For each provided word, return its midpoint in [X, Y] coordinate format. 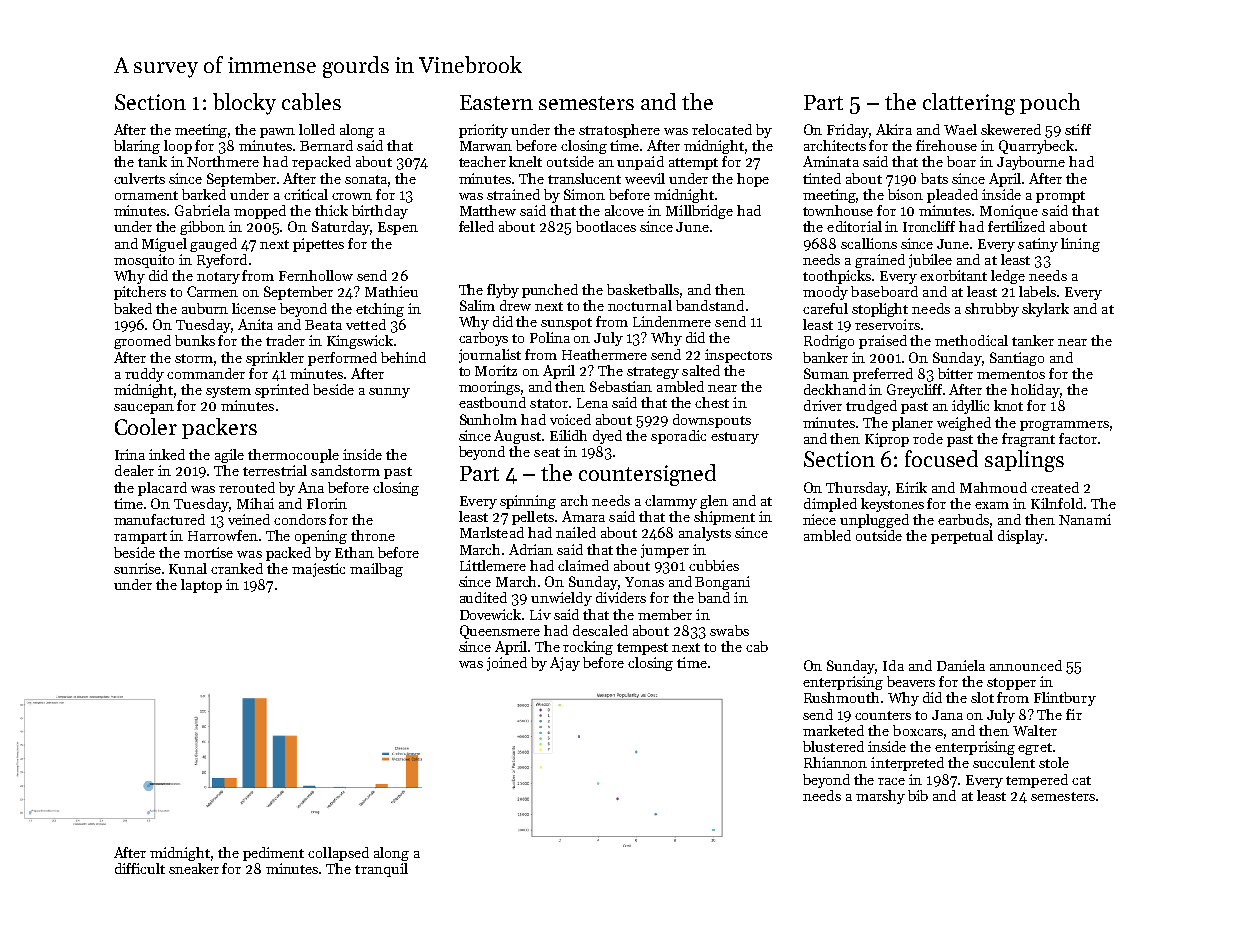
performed [342, 359]
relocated [722, 129]
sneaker [194, 868]
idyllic [970, 407]
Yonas [644, 582]
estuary [735, 438]
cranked [237, 568]
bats [934, 178]
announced [1026, 665]
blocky [244, 104]
